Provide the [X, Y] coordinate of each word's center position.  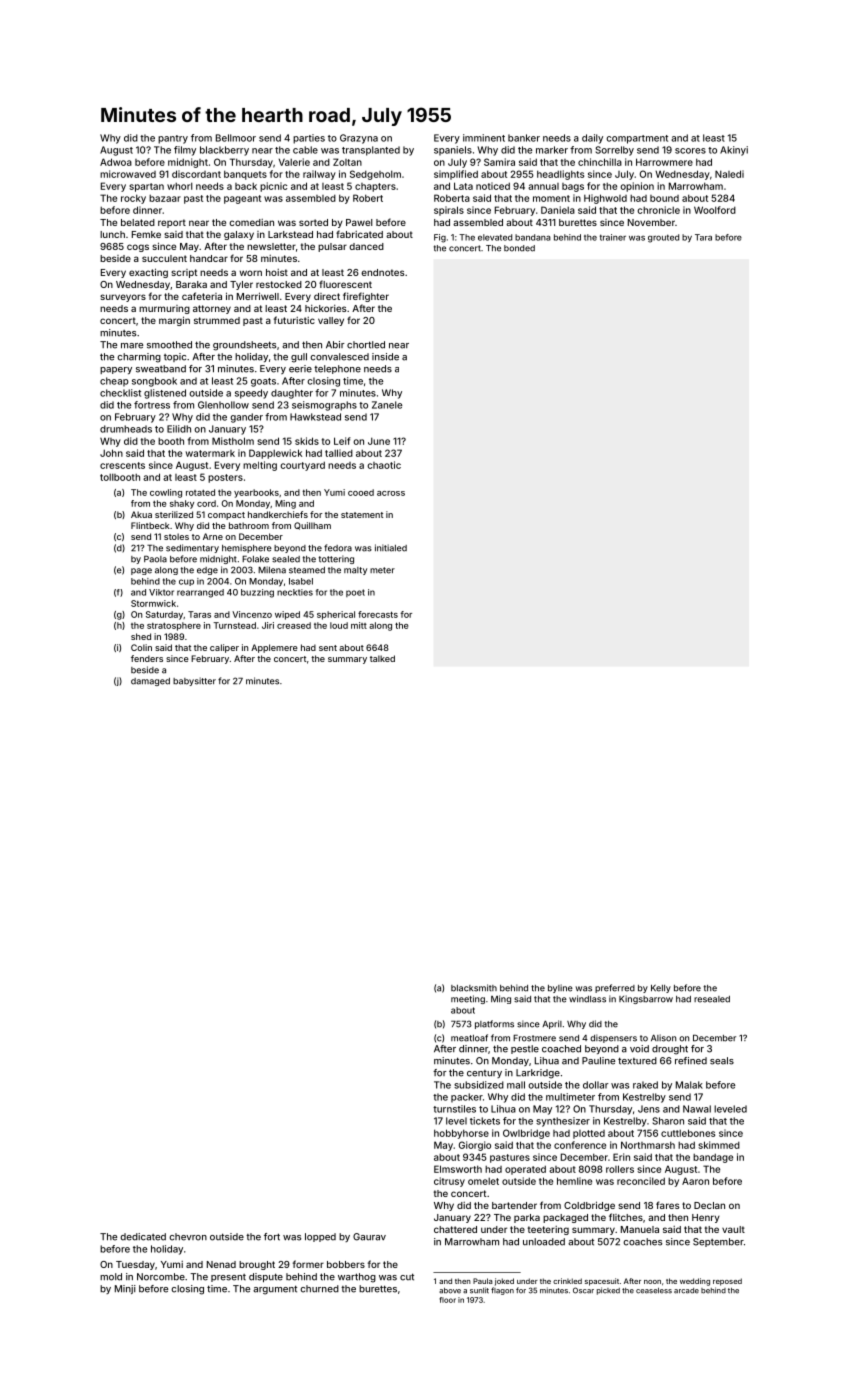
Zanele [387, 405]
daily [592, 139]
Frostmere [534, 1038]
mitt [359, 625]
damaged [150, 682]
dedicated [143, 1237]
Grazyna [359, 139]
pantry [173, 139]
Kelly [661, 989]
